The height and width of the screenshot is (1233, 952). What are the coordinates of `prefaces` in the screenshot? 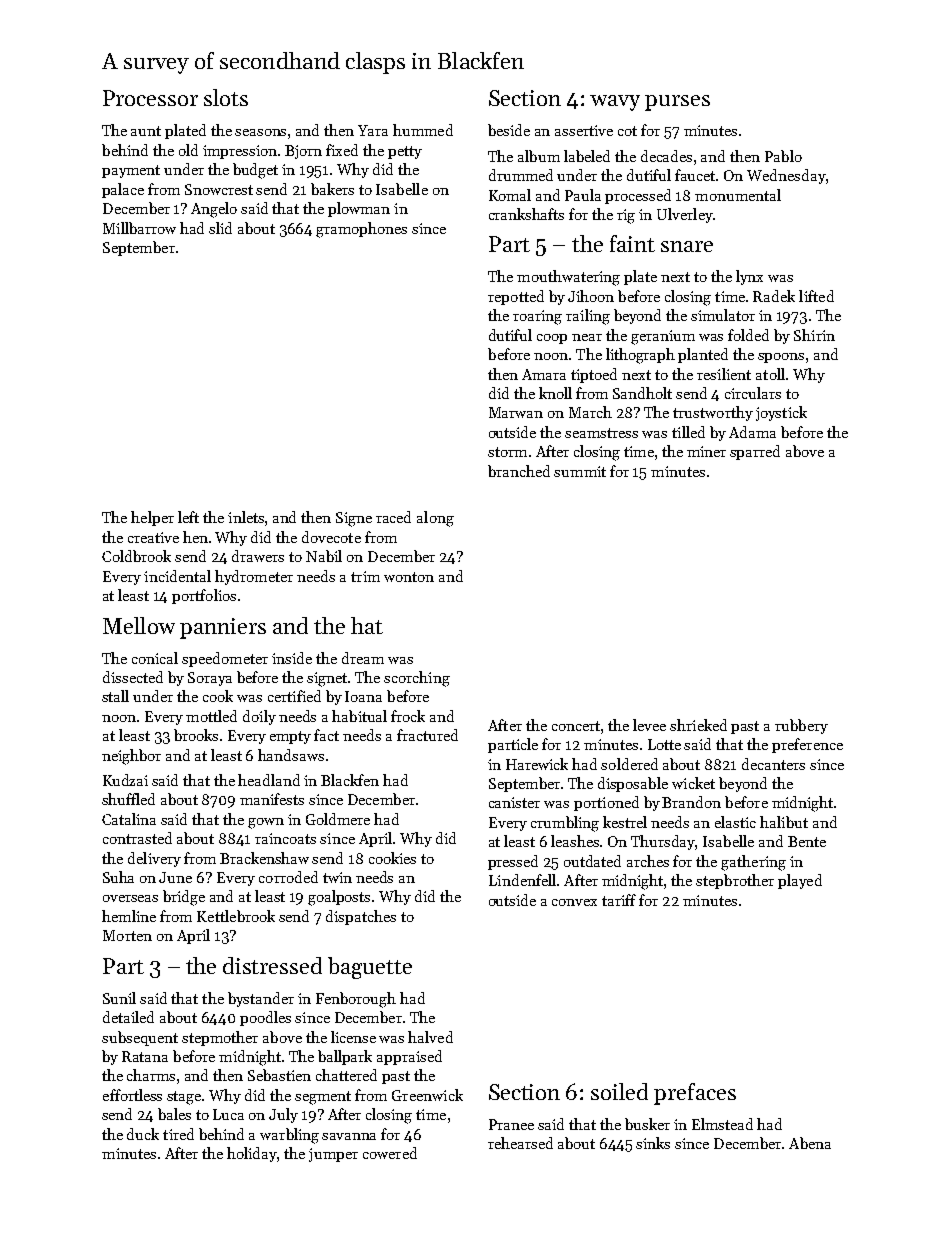 It's located at (695, 1094).
